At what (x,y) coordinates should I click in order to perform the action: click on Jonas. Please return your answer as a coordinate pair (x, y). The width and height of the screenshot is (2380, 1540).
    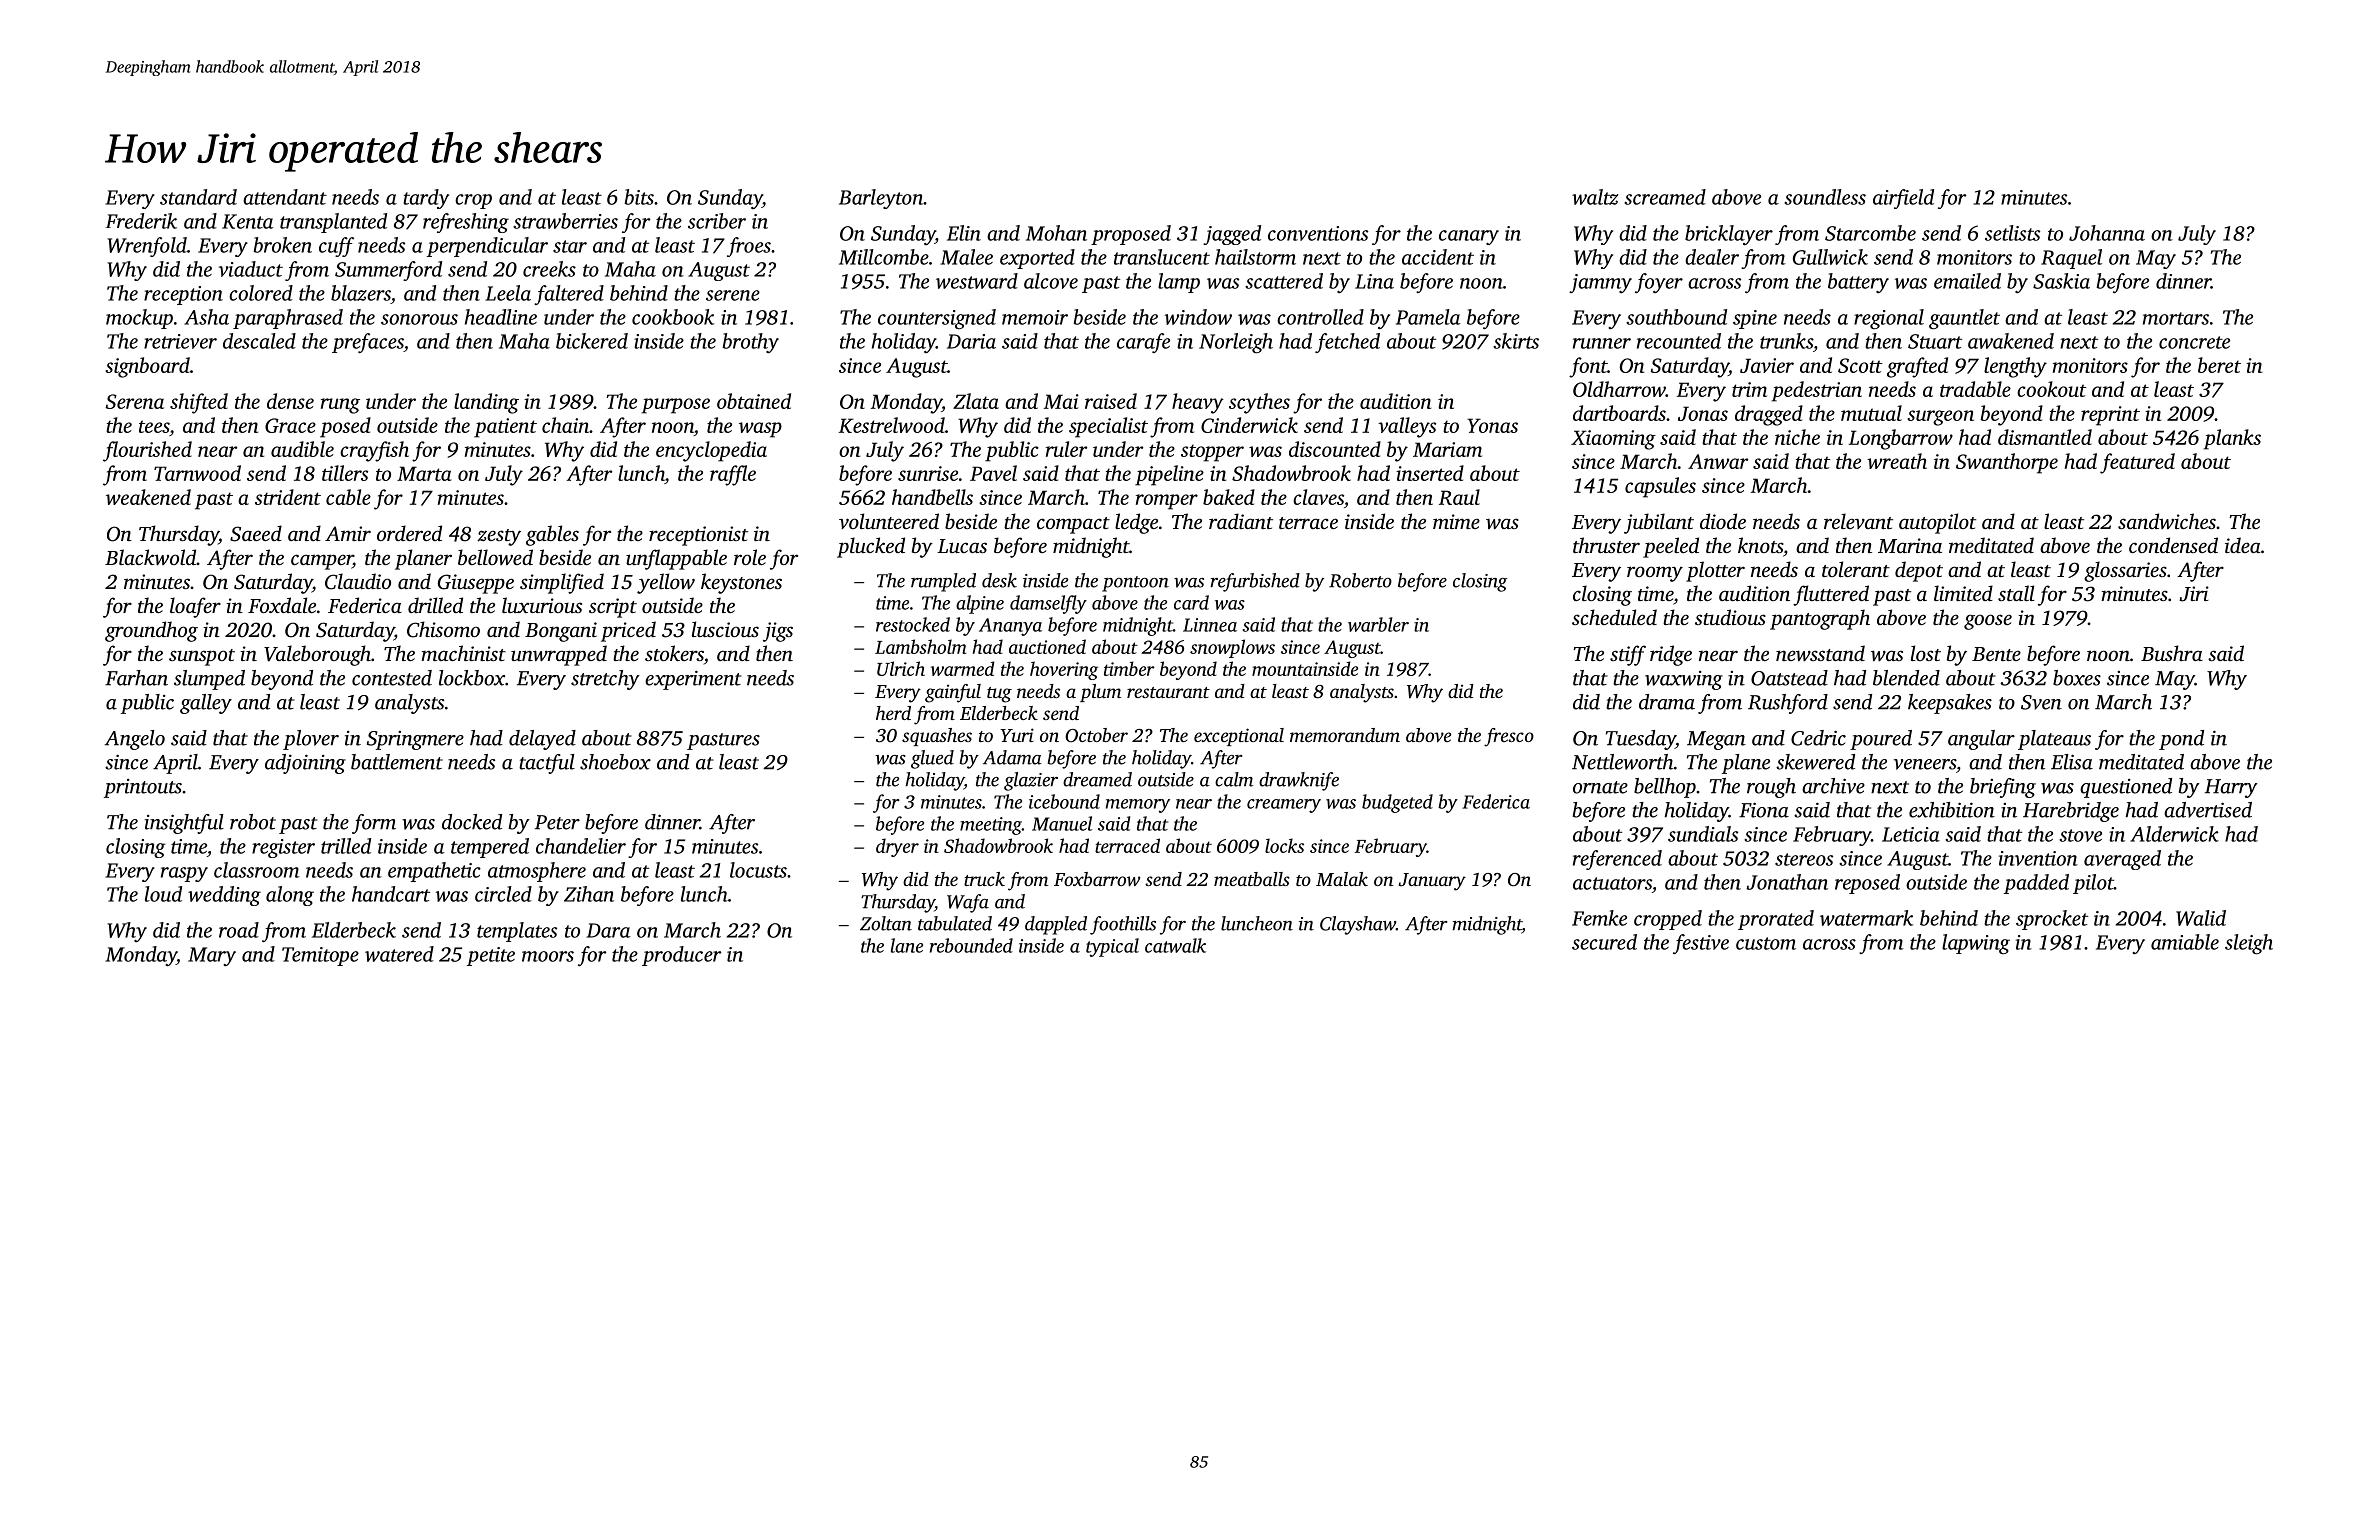
    Looking at the image, I should click on (1703, 413).
